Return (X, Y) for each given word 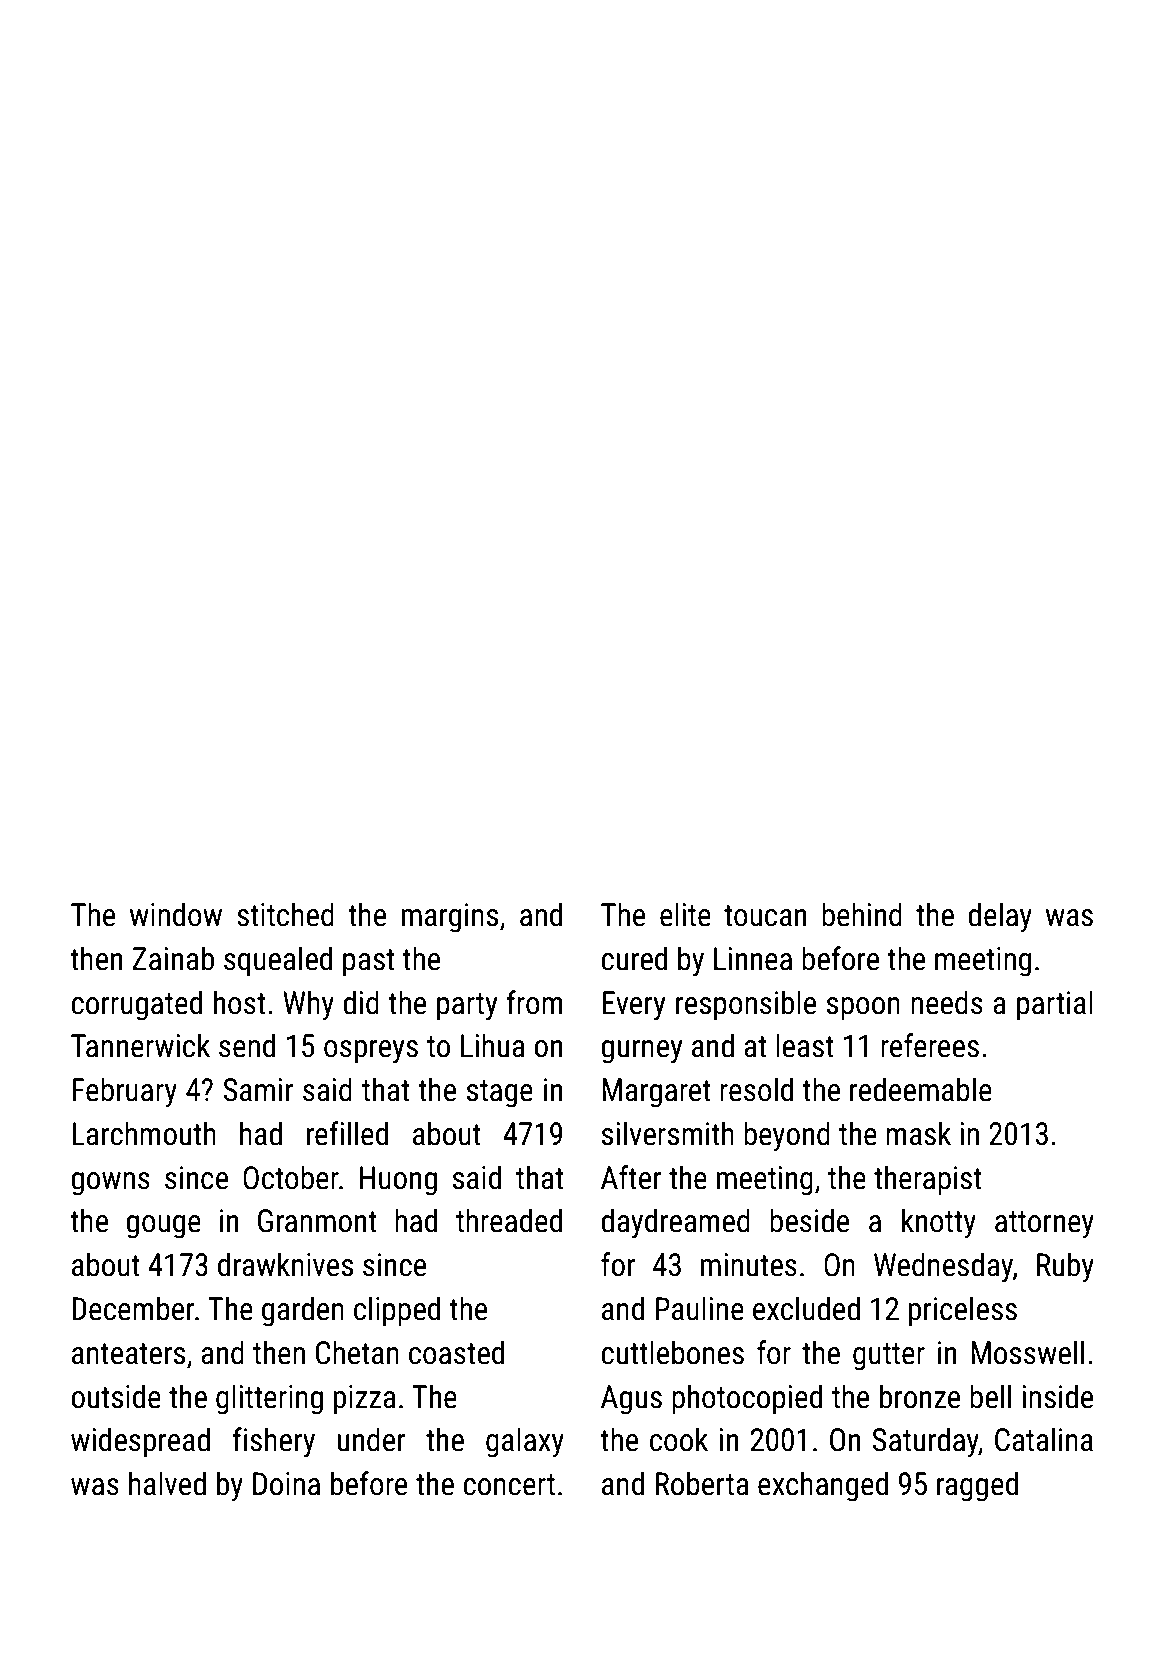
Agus (631, 1400)
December (133, 1308)
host (239, 1002)
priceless (963, 1311)
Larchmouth (144, 1133)
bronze (920, 1396)
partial (1055, 1005)
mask (918, 1133)
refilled (347, 1133)
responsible (746, 1005)
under (372, 1439)
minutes (749, 1265)
